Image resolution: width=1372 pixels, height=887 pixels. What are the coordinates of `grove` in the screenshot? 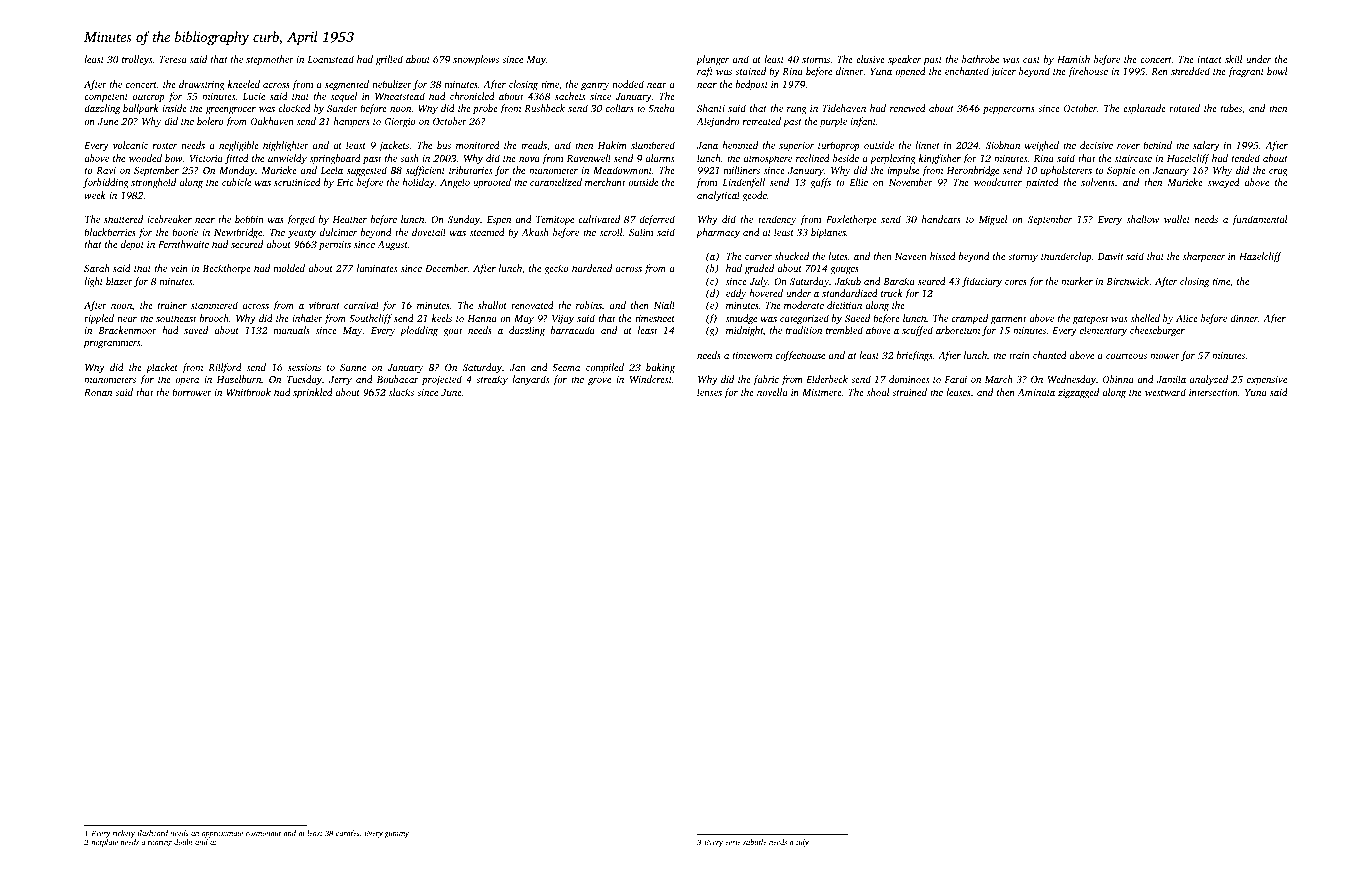 It's located at (599, 382).
